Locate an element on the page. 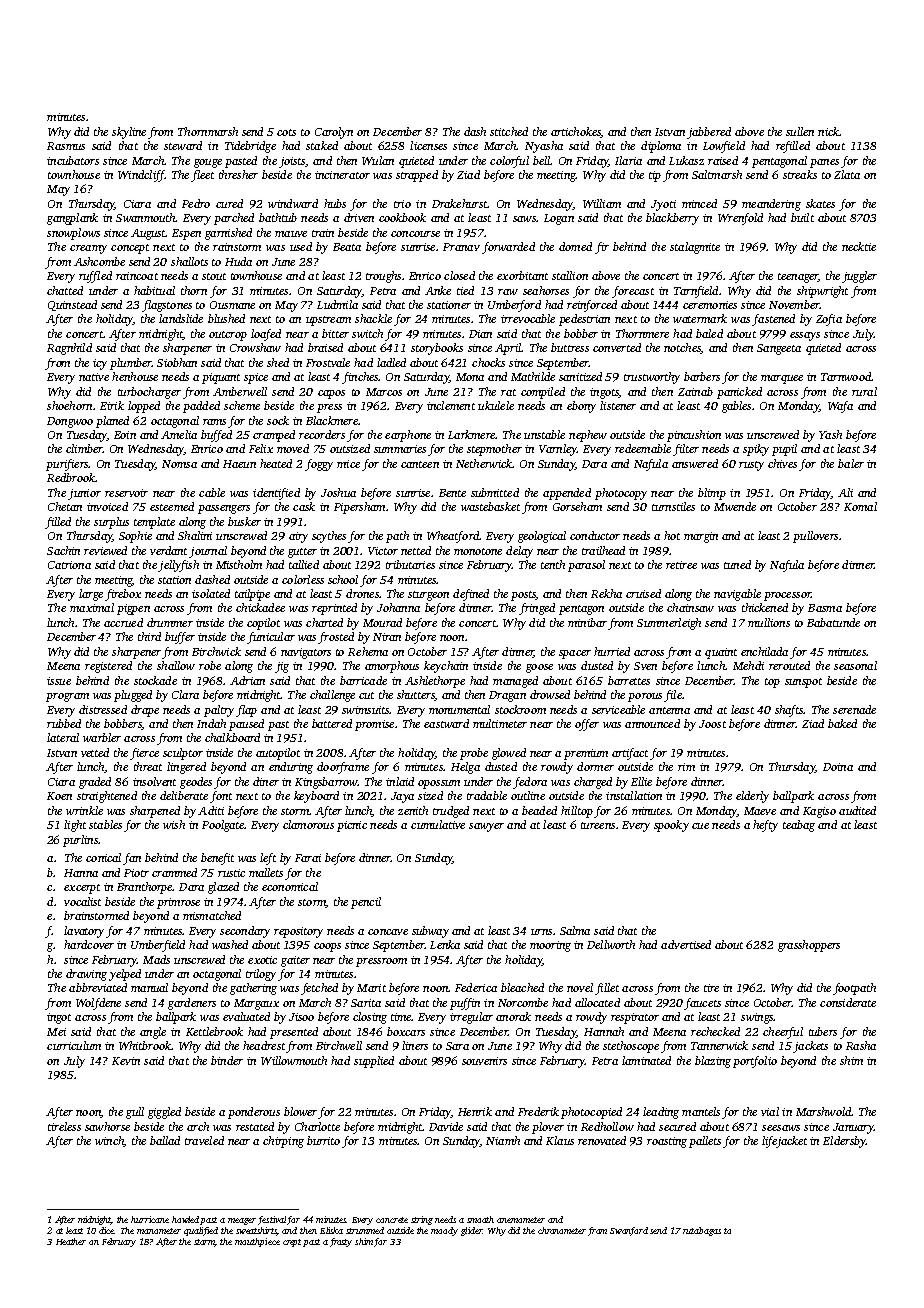 The width and height of the document is (924, 1308). Ashcombe is located at coordinates (99, 261).
